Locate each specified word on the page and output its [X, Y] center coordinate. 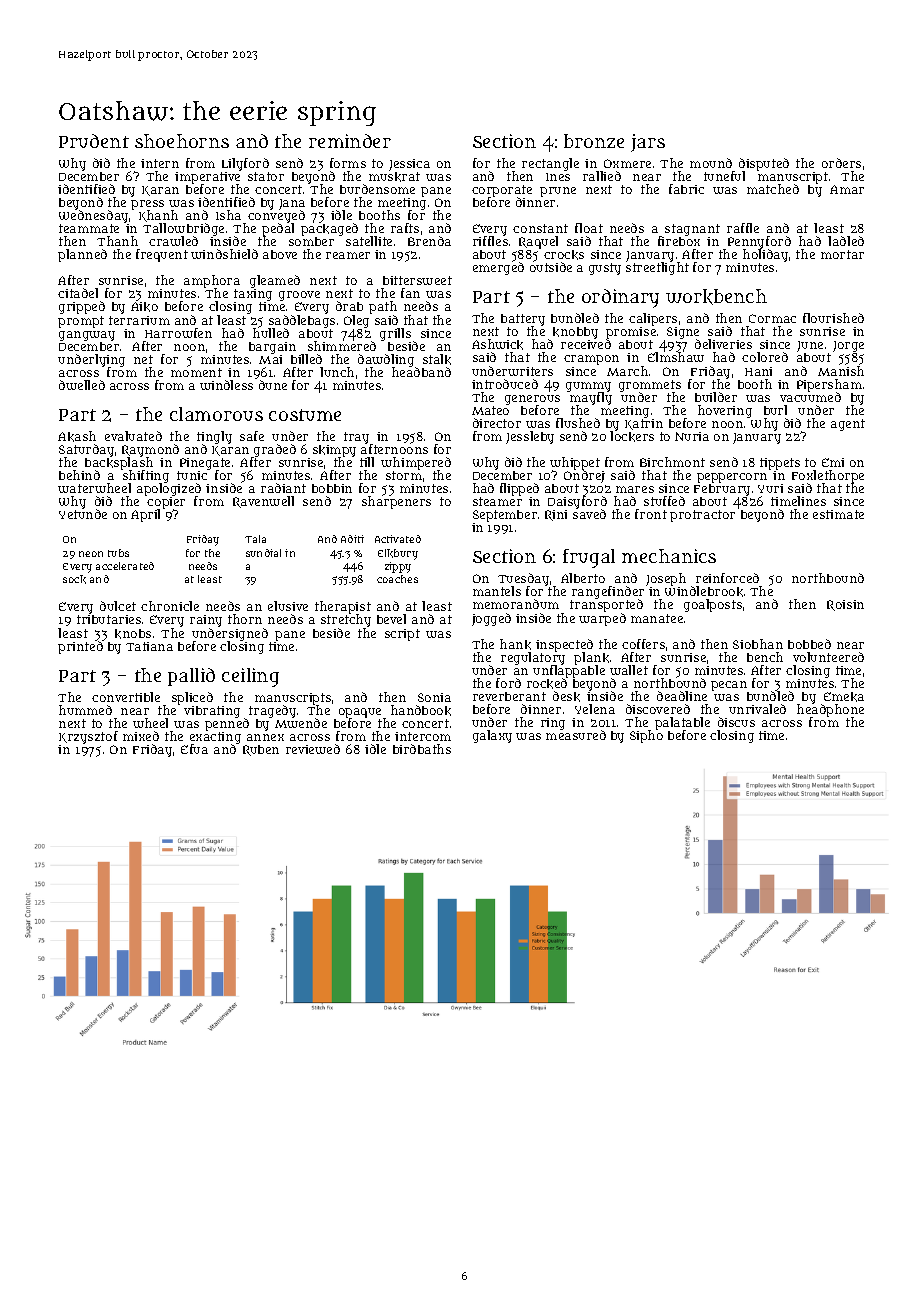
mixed [141, 736]
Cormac [772, 318]
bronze [594, 141]
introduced [505, 384]
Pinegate [205, 464]
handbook [421, 710]
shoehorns [182, 141]
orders [841, 163]
